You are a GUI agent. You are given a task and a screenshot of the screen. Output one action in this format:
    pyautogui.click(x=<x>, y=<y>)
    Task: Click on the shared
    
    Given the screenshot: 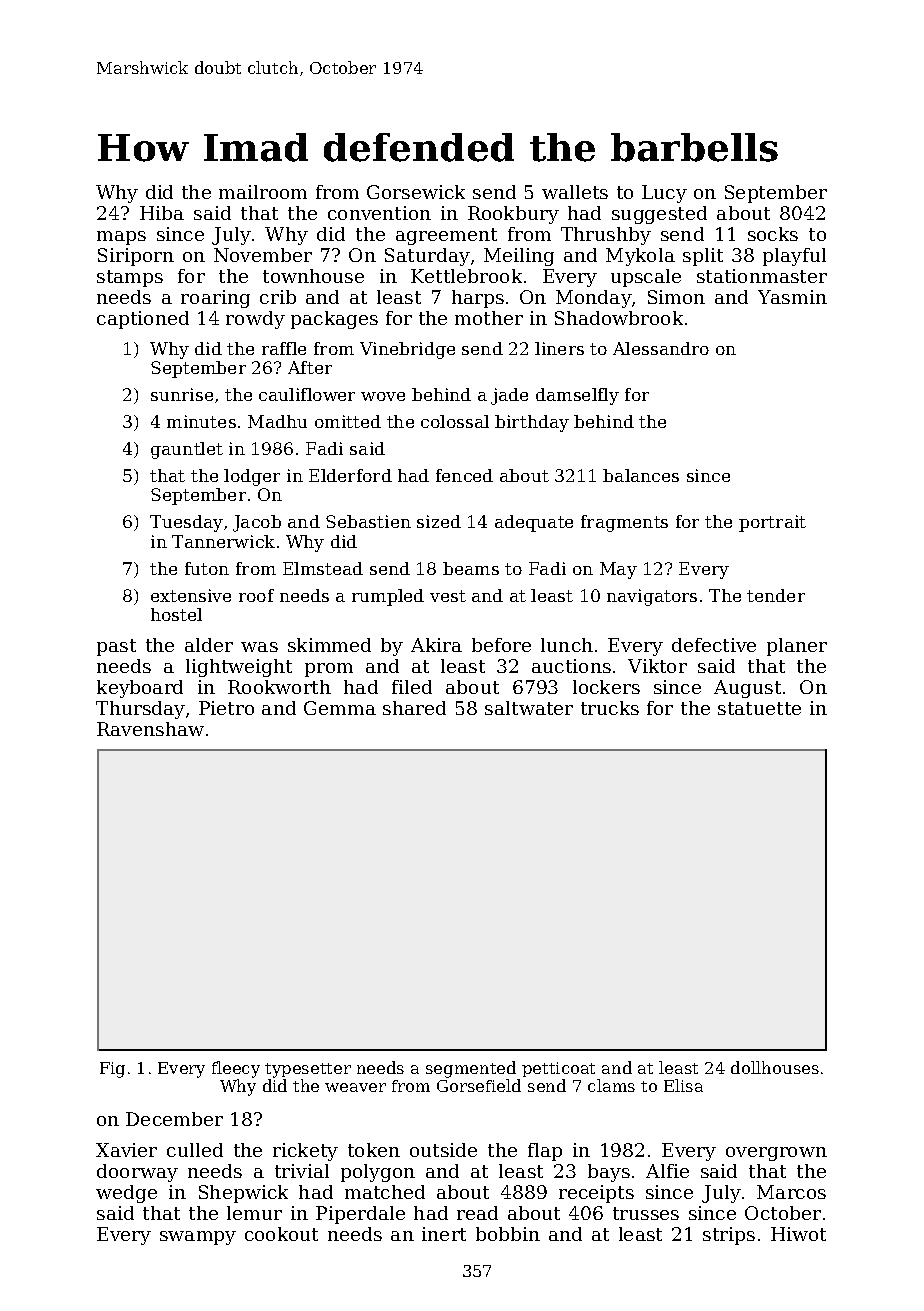 What is the action you would take?
    pyautogui.click(x=414, y=708)
